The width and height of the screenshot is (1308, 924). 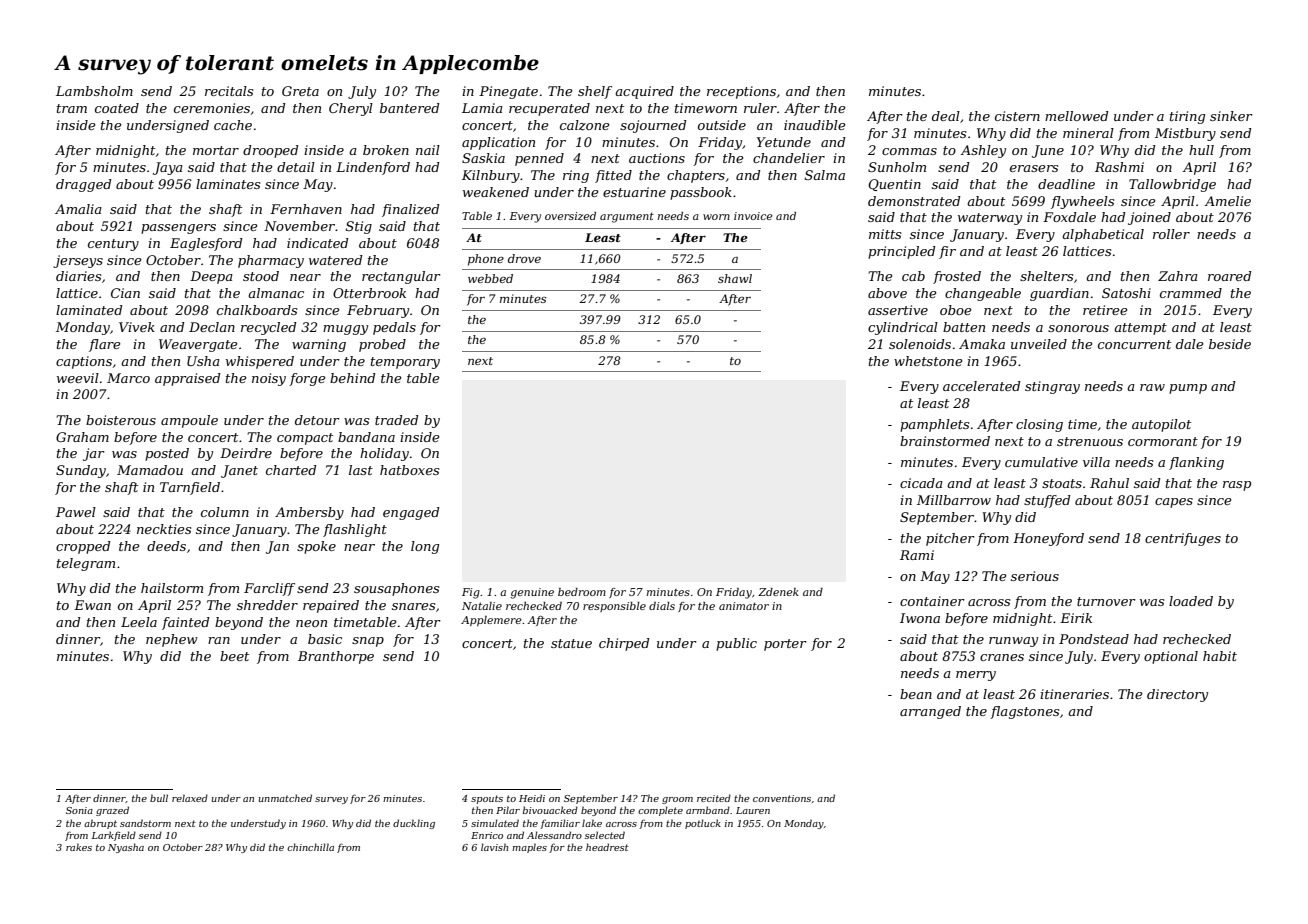 What do you see at coordinates (657, 158) in the screenshot?
I see `auctions` at bounding box center [657, 158].
